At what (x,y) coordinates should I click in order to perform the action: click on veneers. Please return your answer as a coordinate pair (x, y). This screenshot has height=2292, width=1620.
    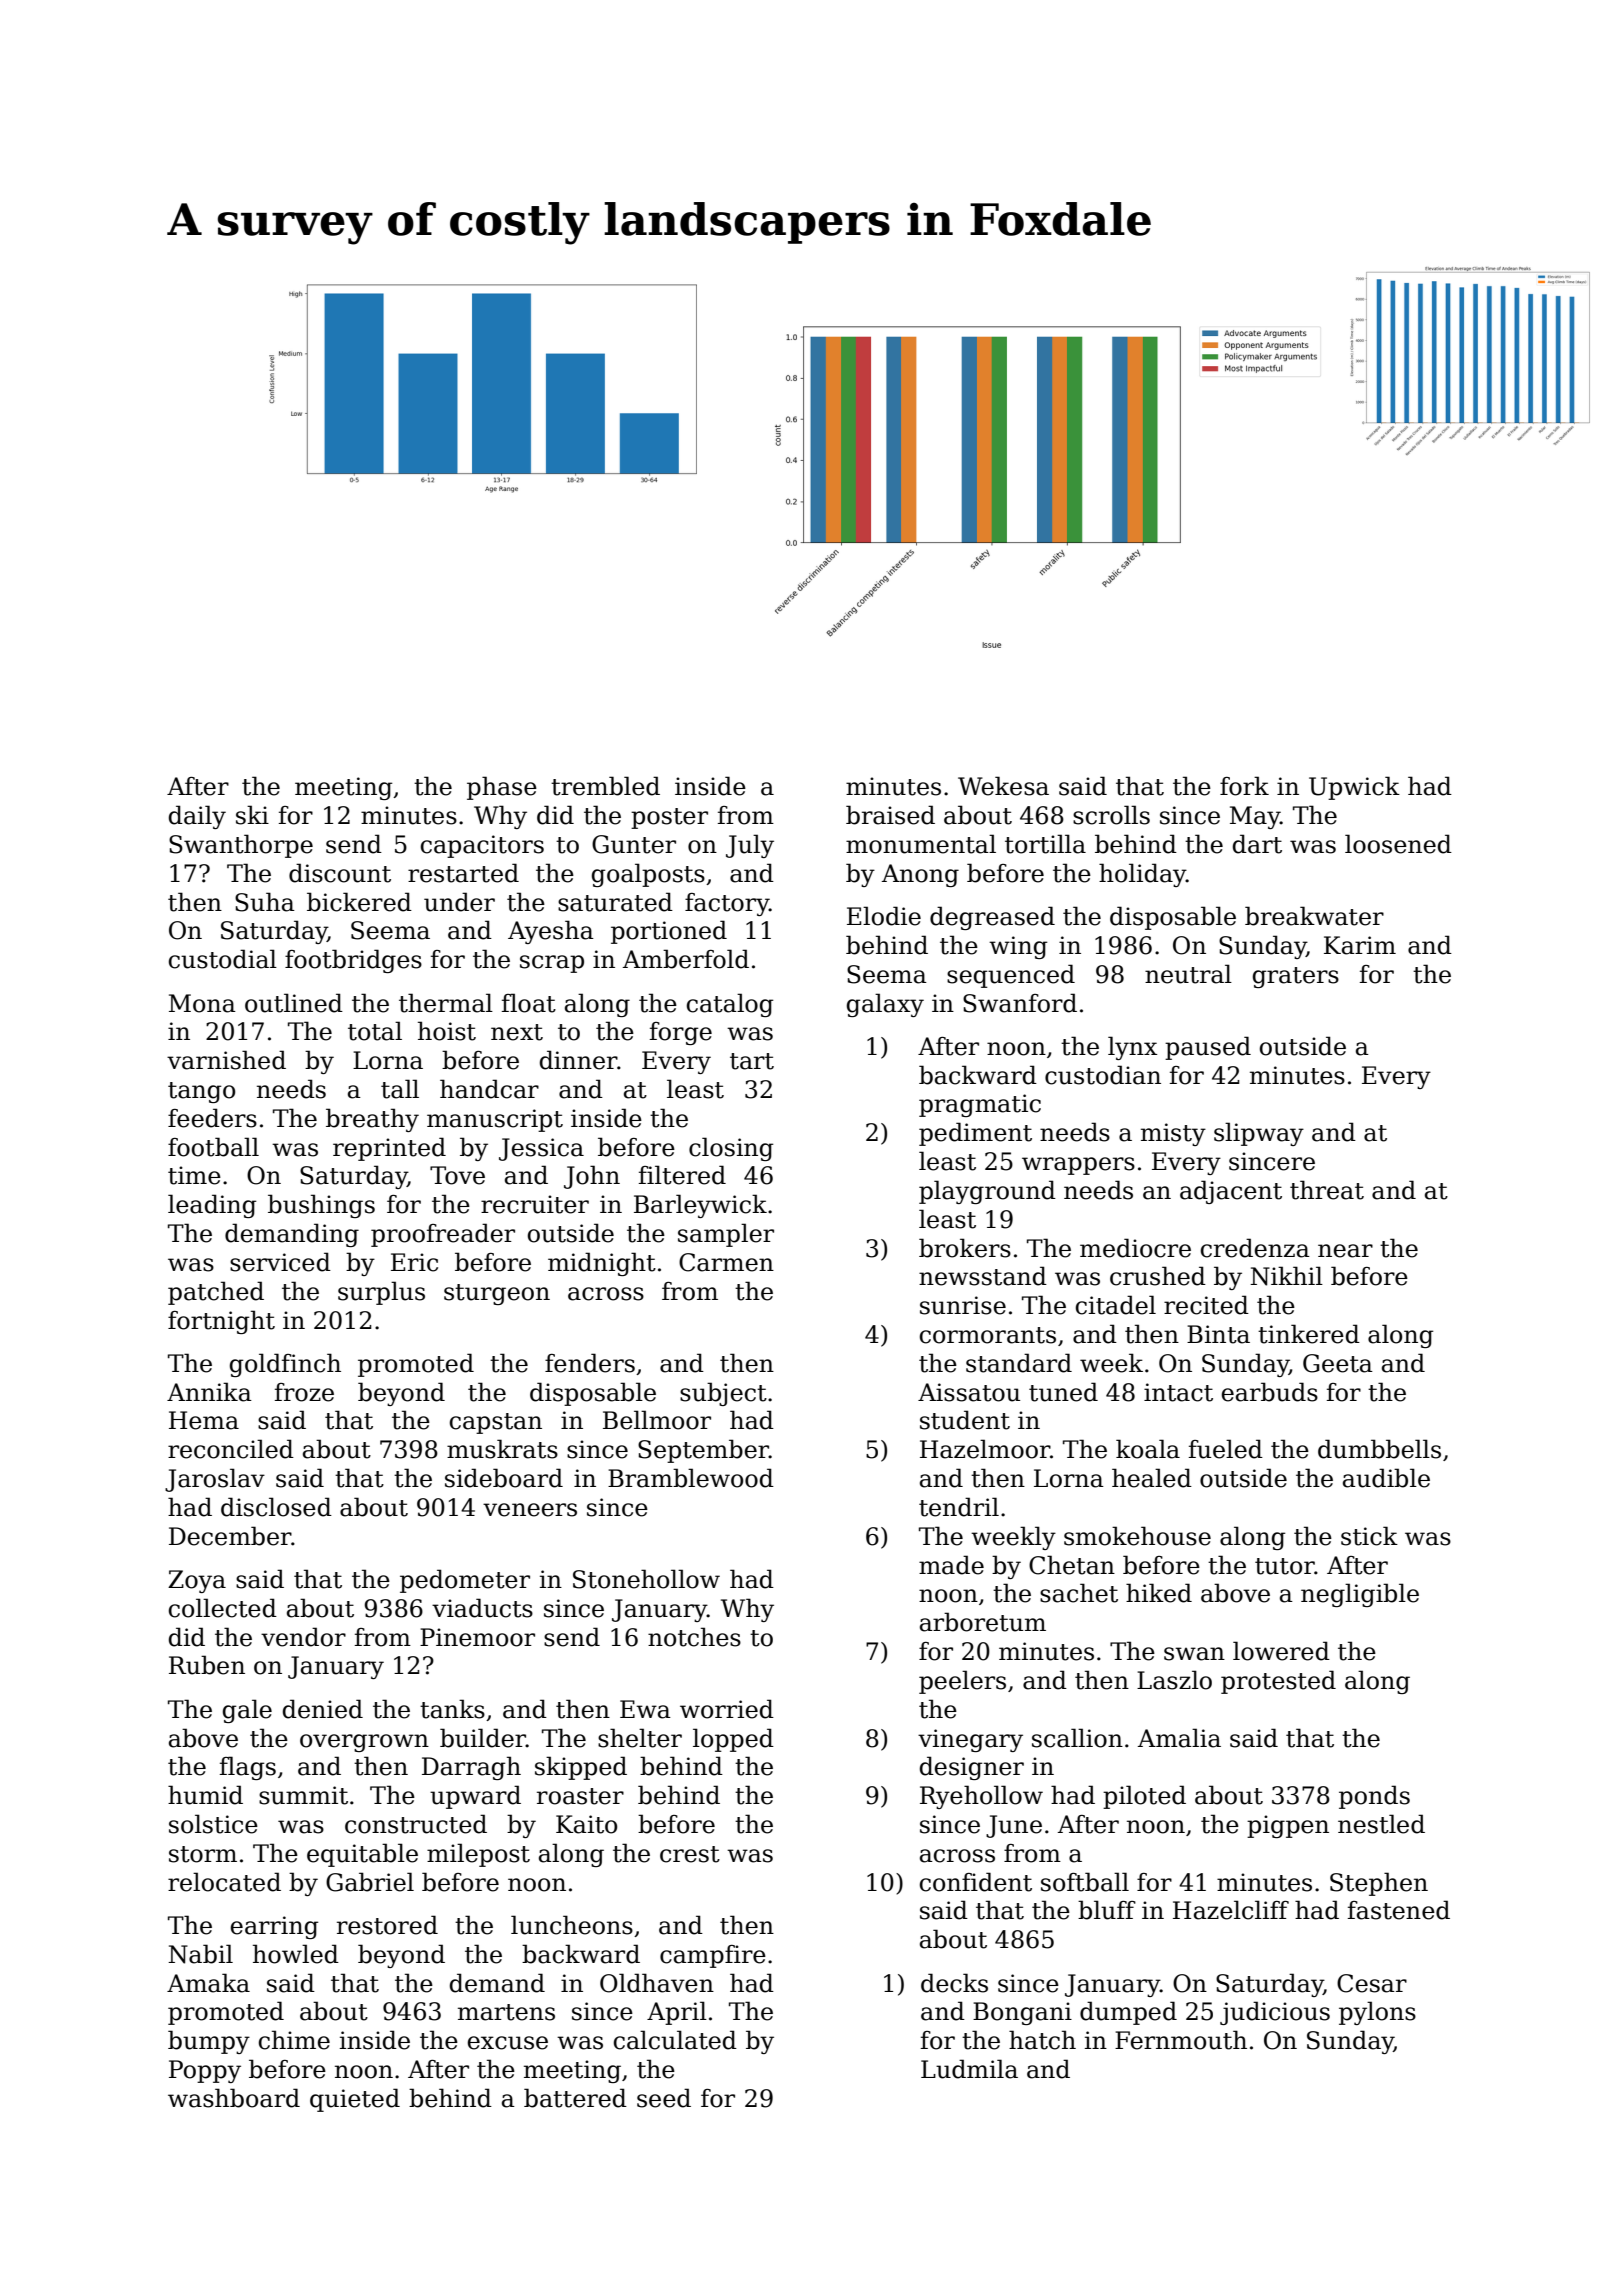
    Looking at the image, I should click on (530, 1510).
